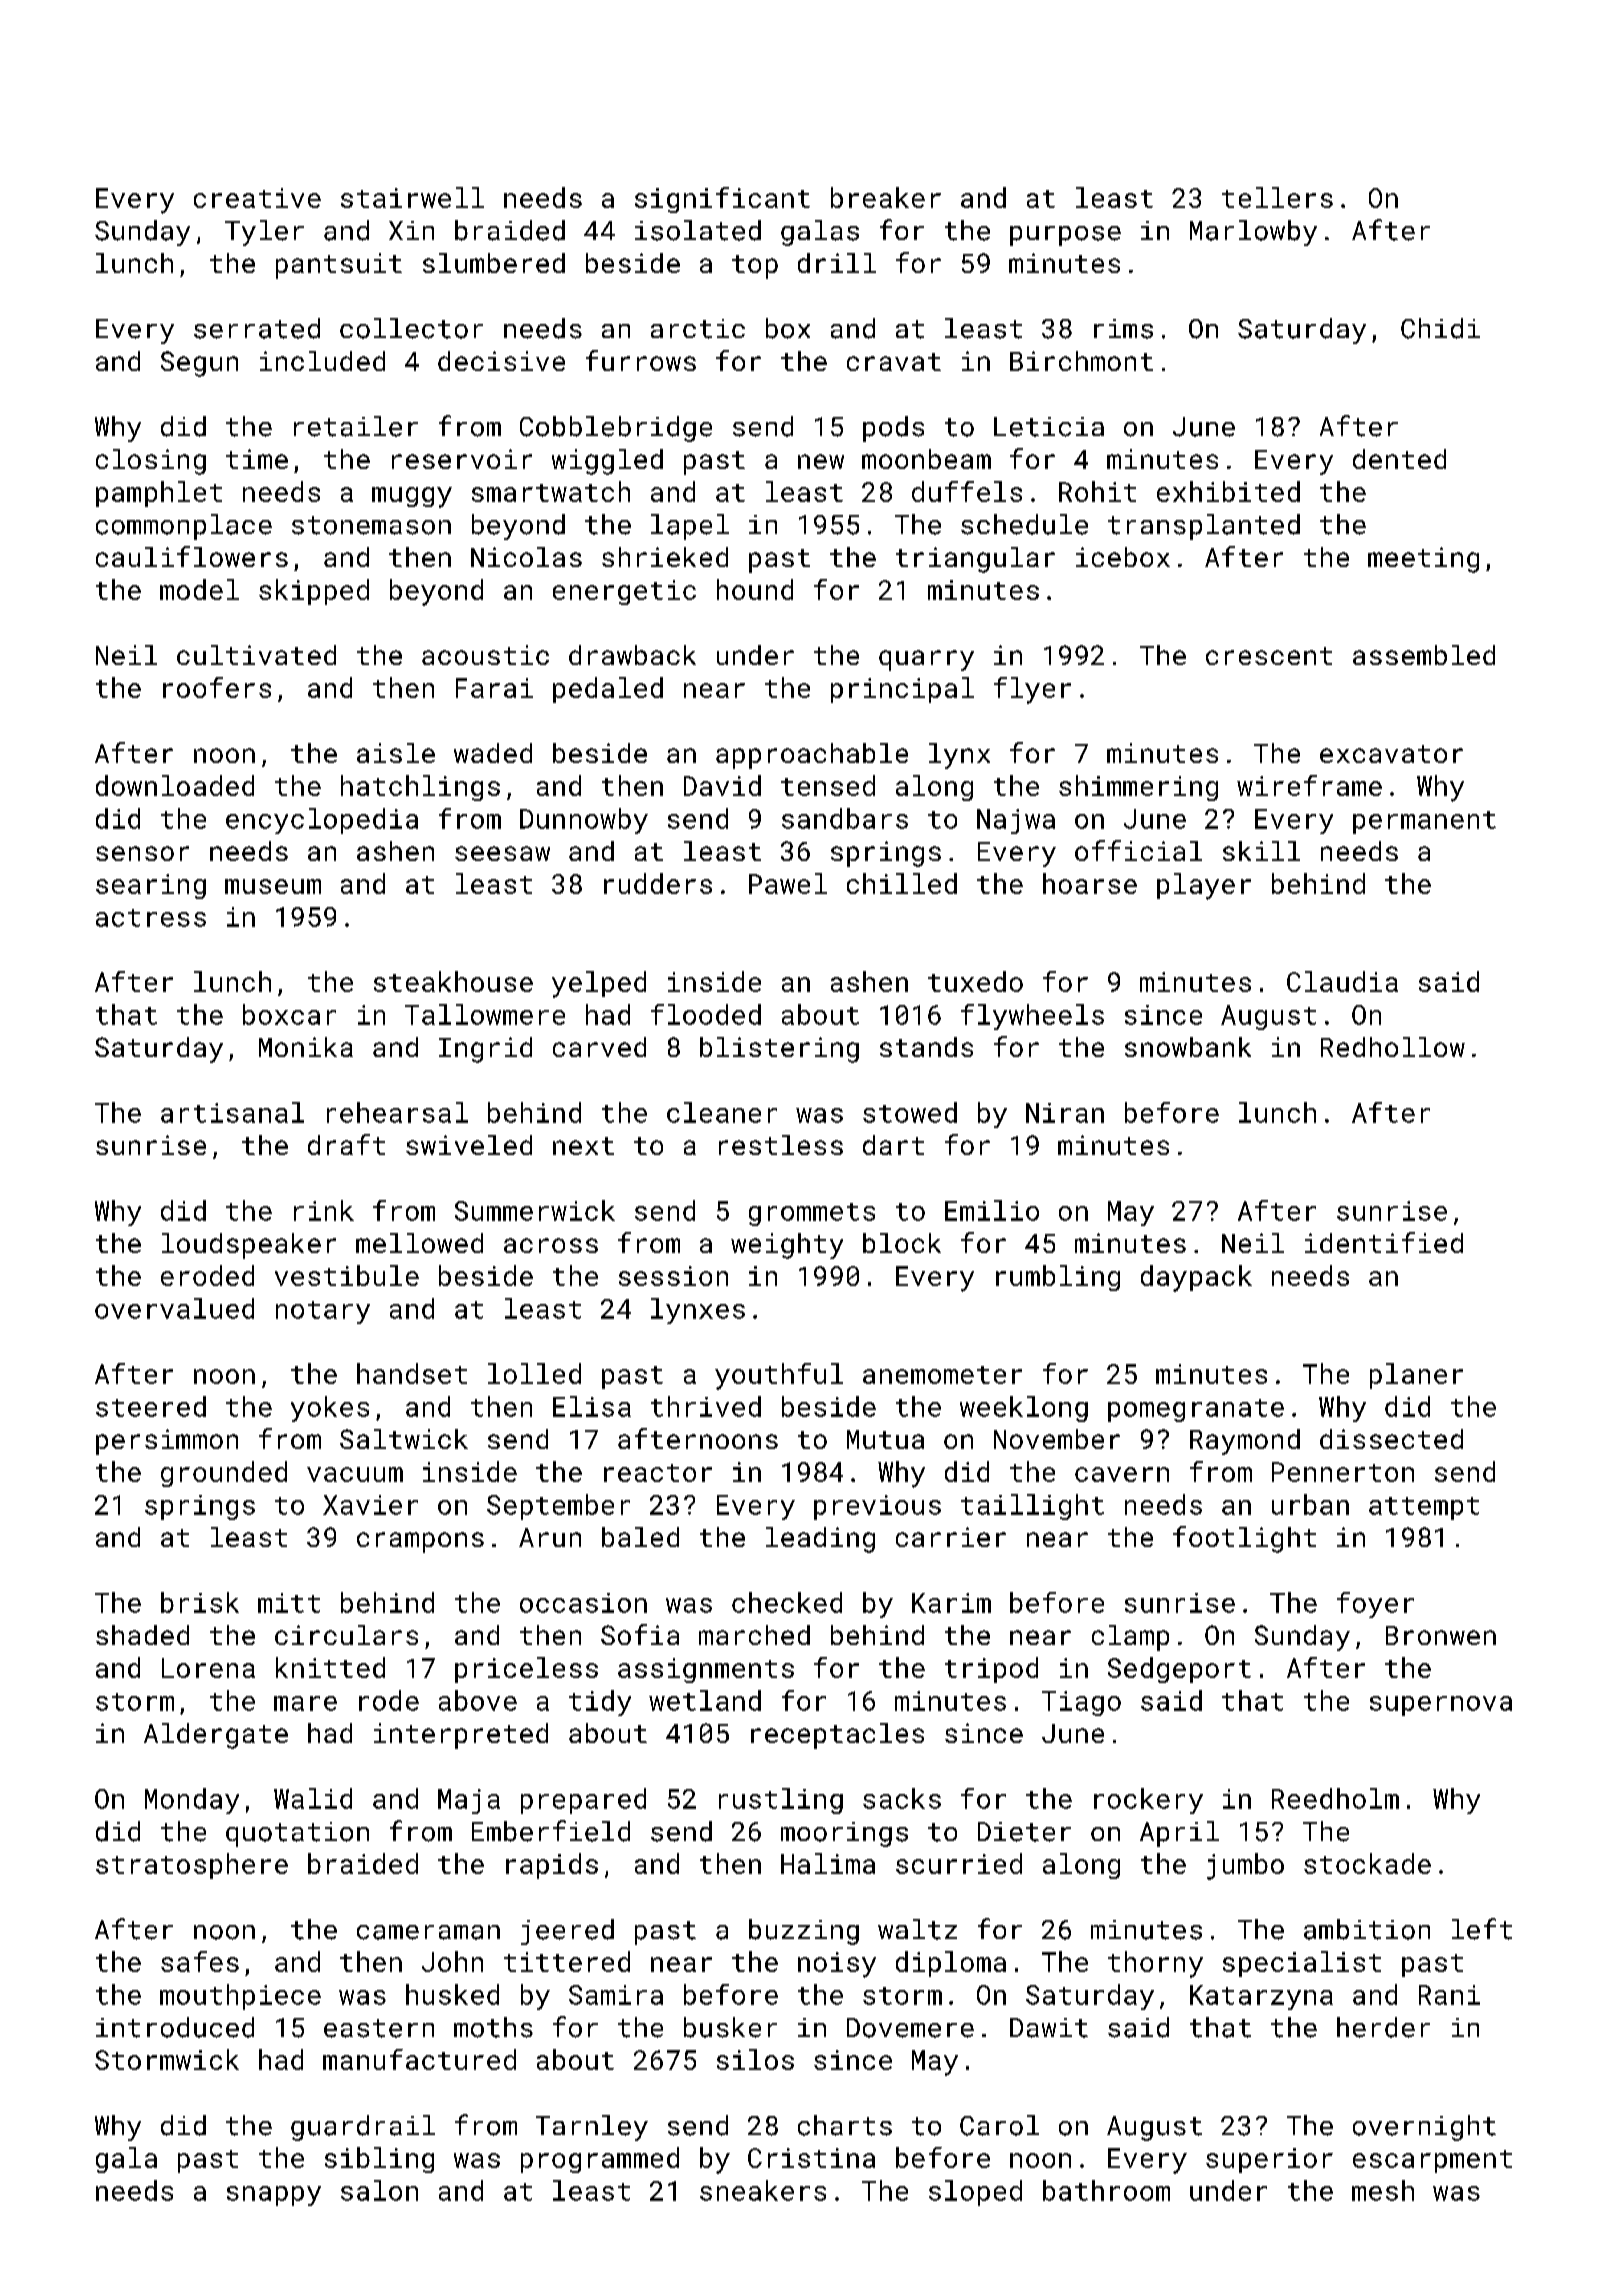 This screenshot has height=2292, width=1620. What do you see at coordinates (257, 198) in the screenshot?
I see `creative` at bounding box center [257, 198].
